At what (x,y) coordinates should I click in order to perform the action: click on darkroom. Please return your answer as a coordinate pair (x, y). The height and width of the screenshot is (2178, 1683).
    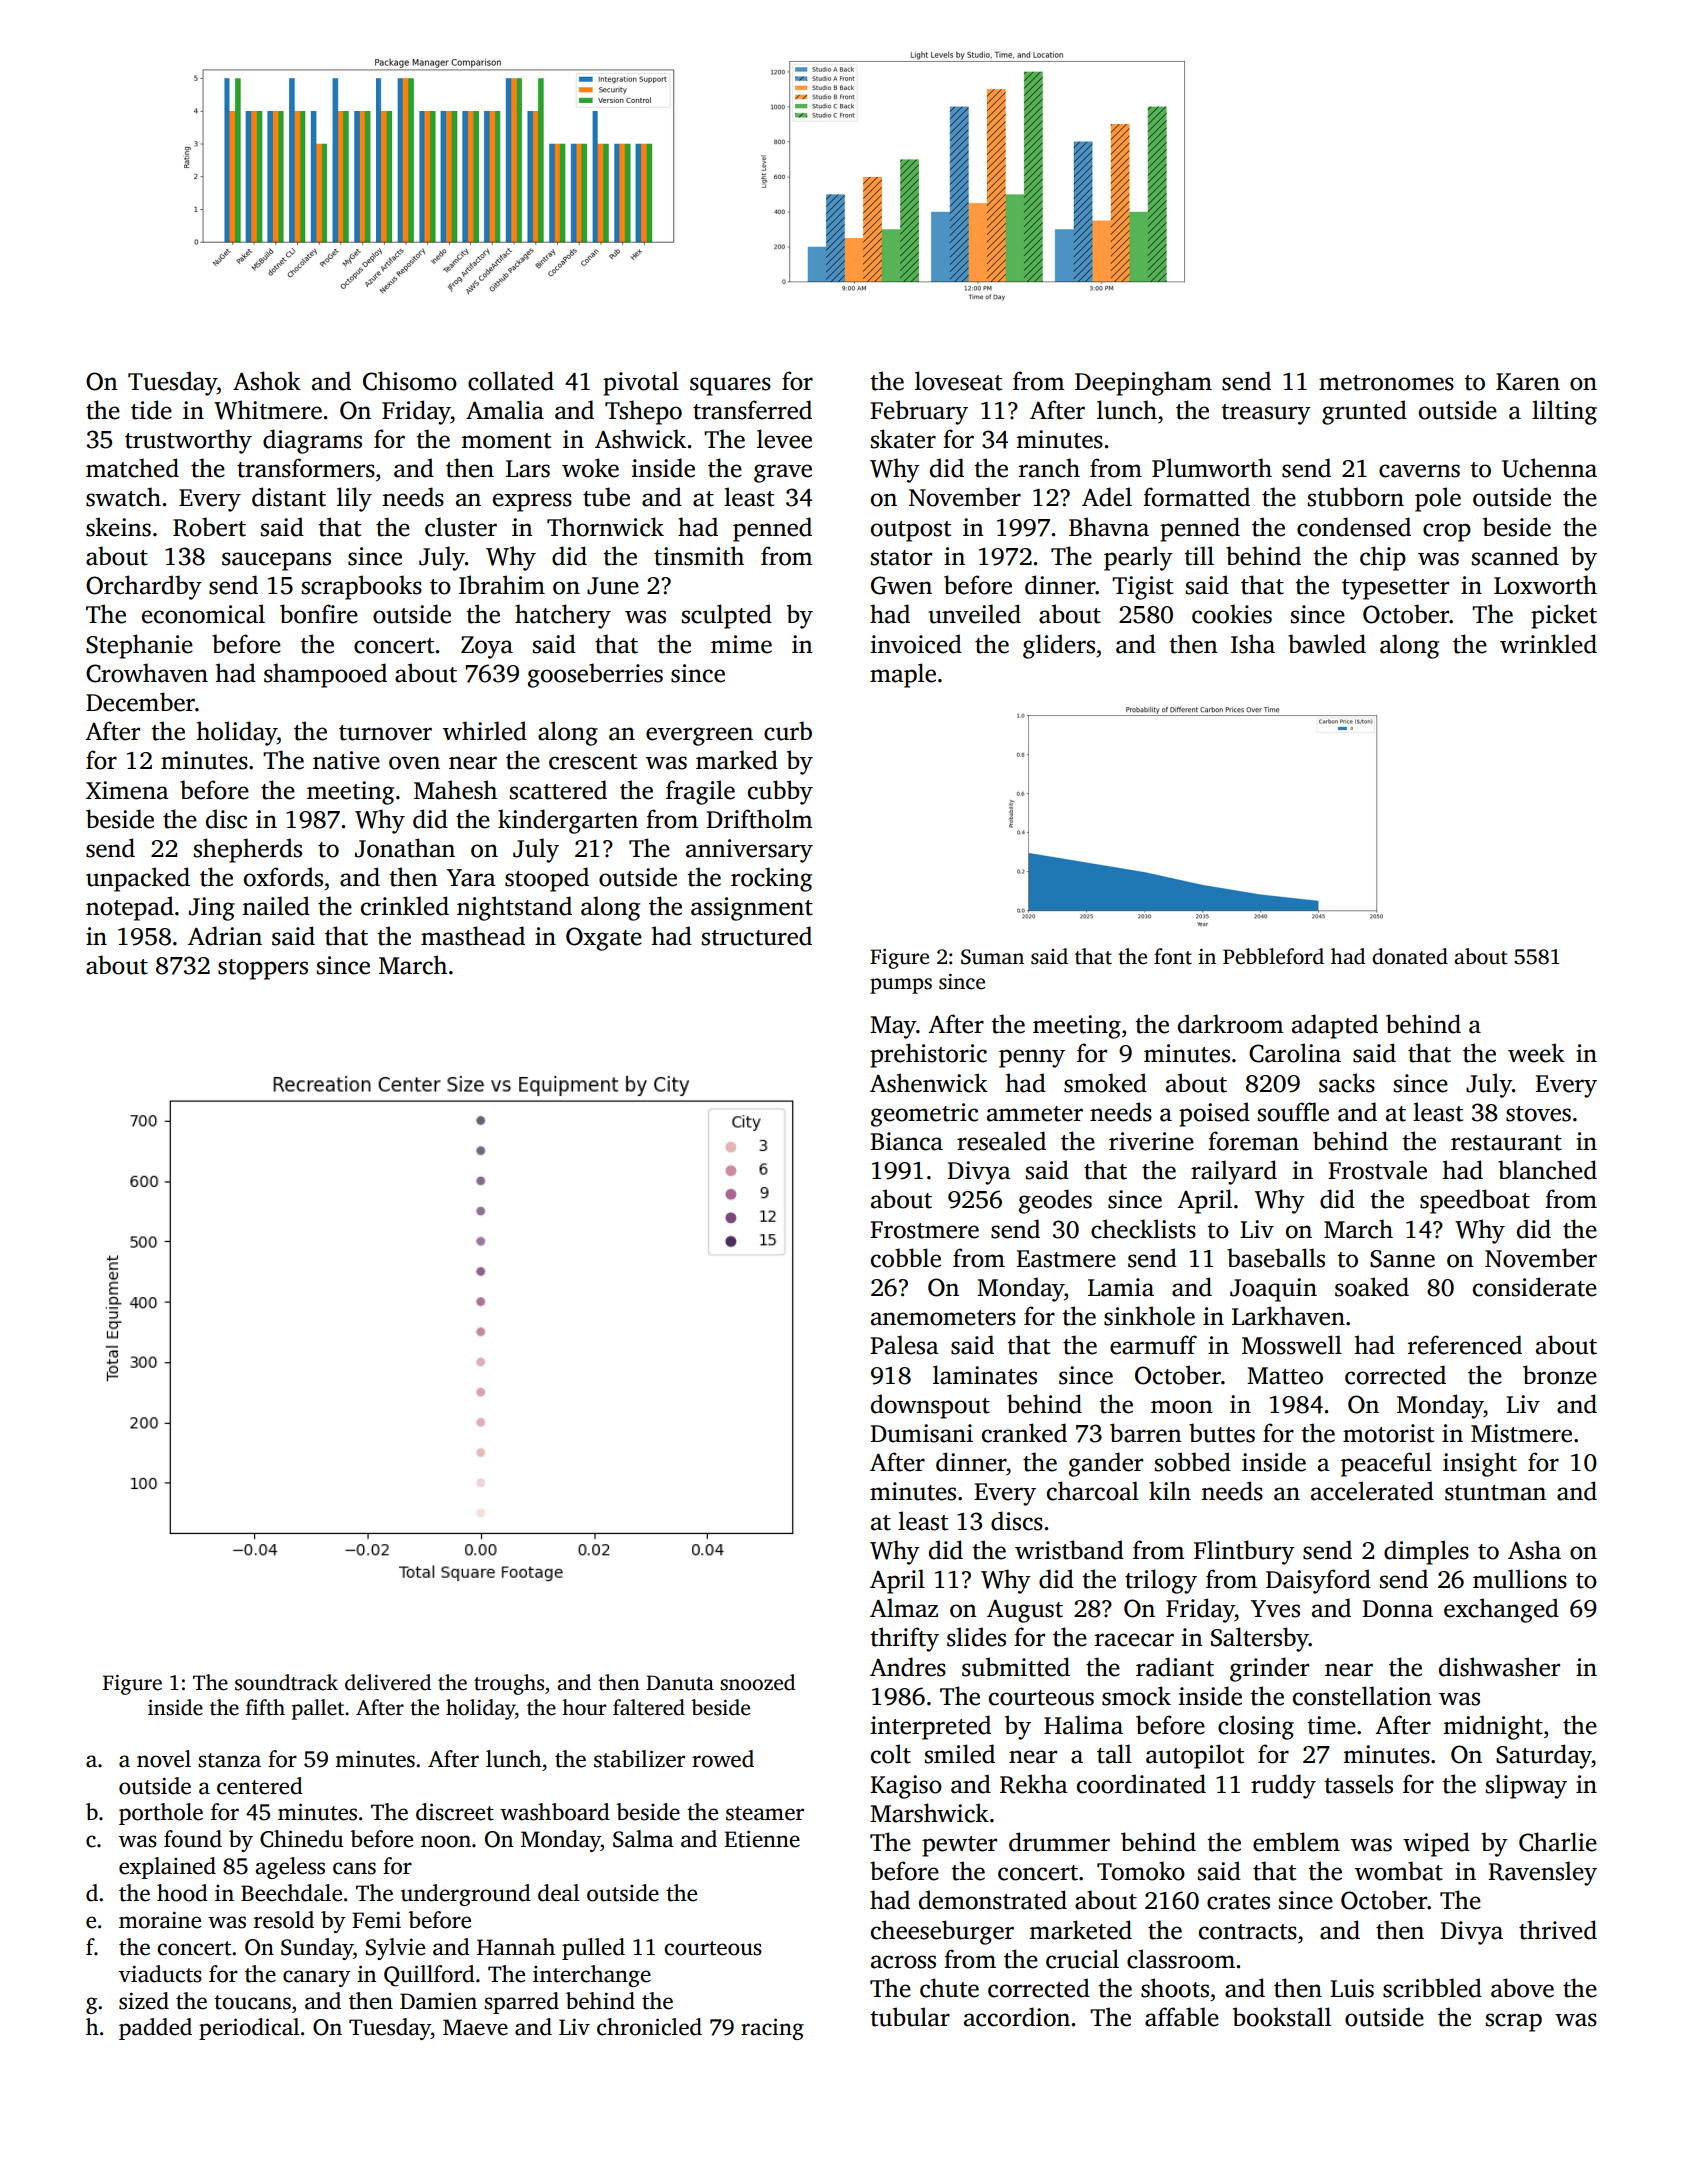
    Looking at the image, I should click on (1231, 1024).
